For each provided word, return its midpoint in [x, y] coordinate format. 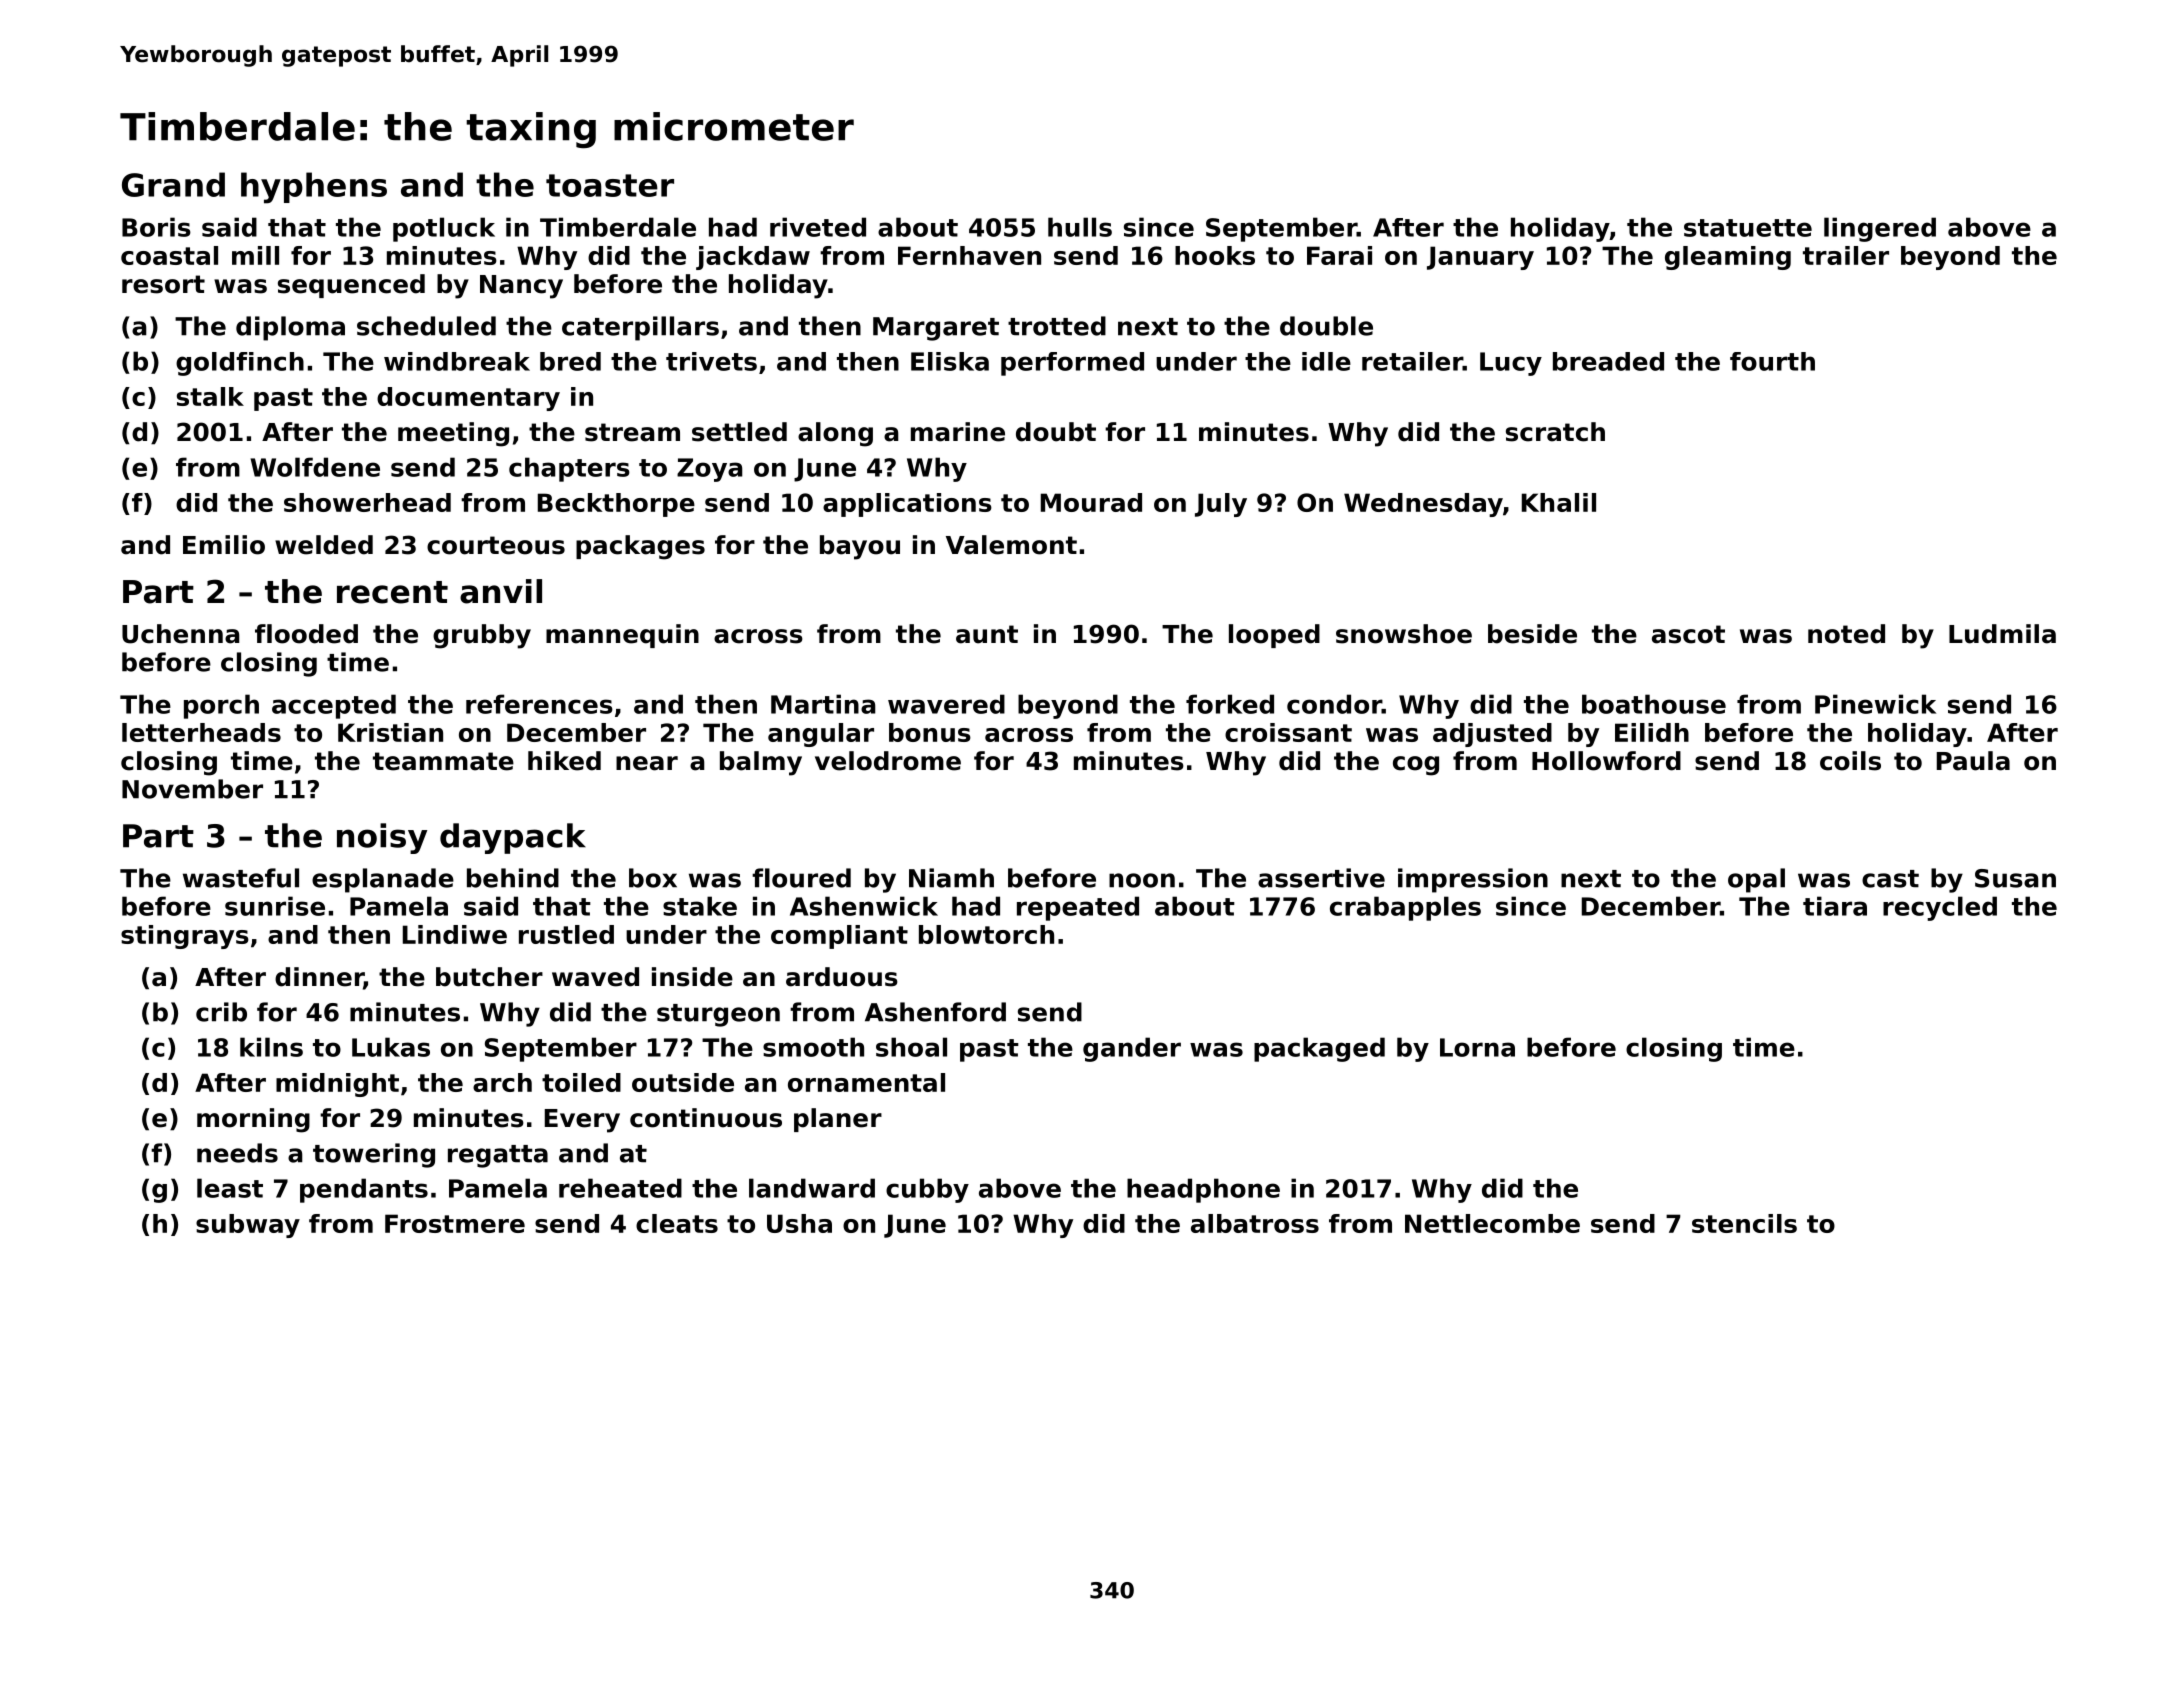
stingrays [185, 937]
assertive [1321, 878]
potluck [444, 229]
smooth [813, 1047]
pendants [364, 1190]
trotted [1057, 326]
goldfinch [240, 364]
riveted [818, 227]
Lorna [1477, 1047]
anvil [501, 591]
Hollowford [1606, 761]
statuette [1748, 228]
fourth [1772, 361]
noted [1846, 634]
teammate [443, 761]
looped [1274, 636]
